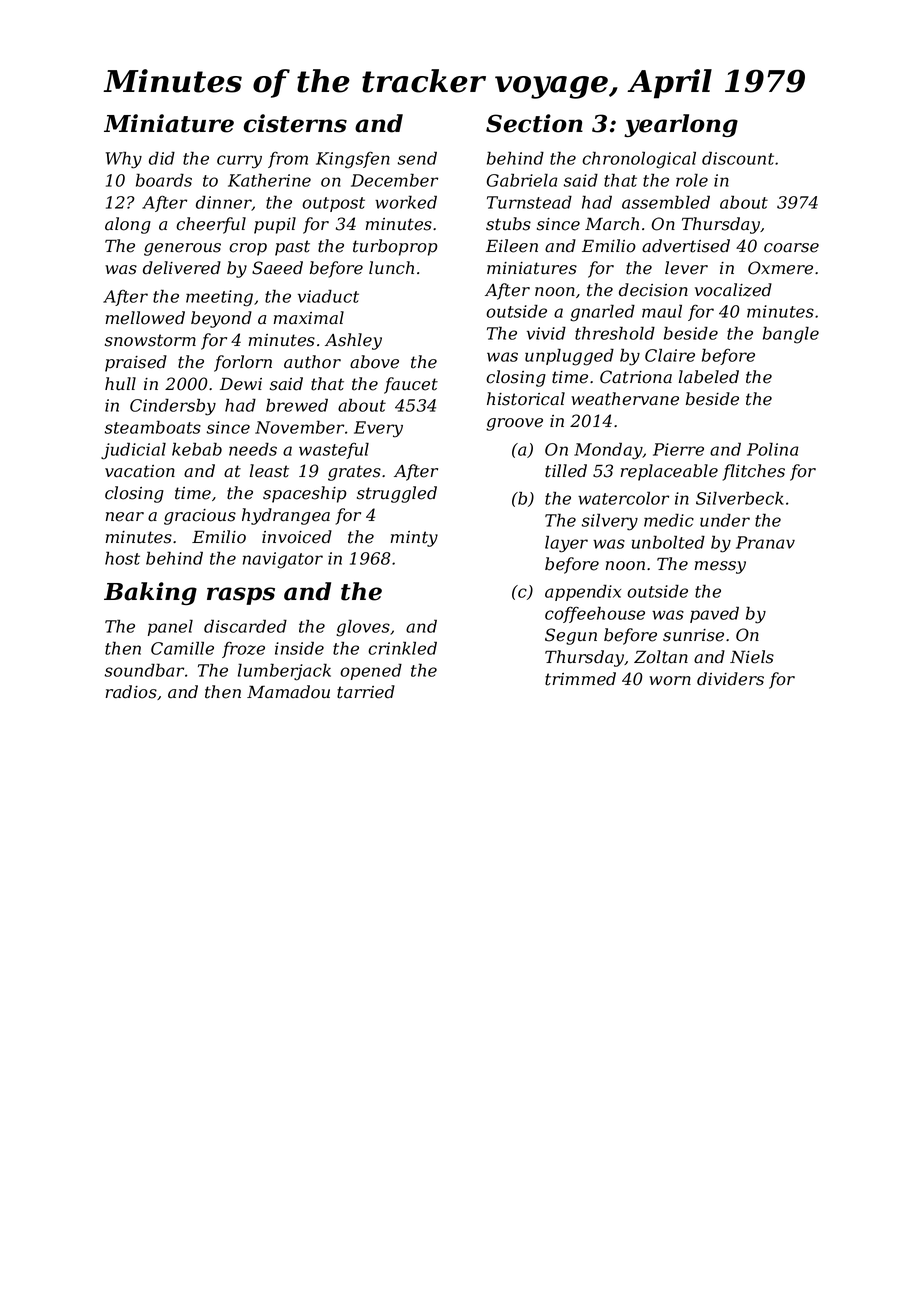 Image resolution: width=924 pixels, height=1314 pixels. I want to click on cisterns, so click(295, 123).
